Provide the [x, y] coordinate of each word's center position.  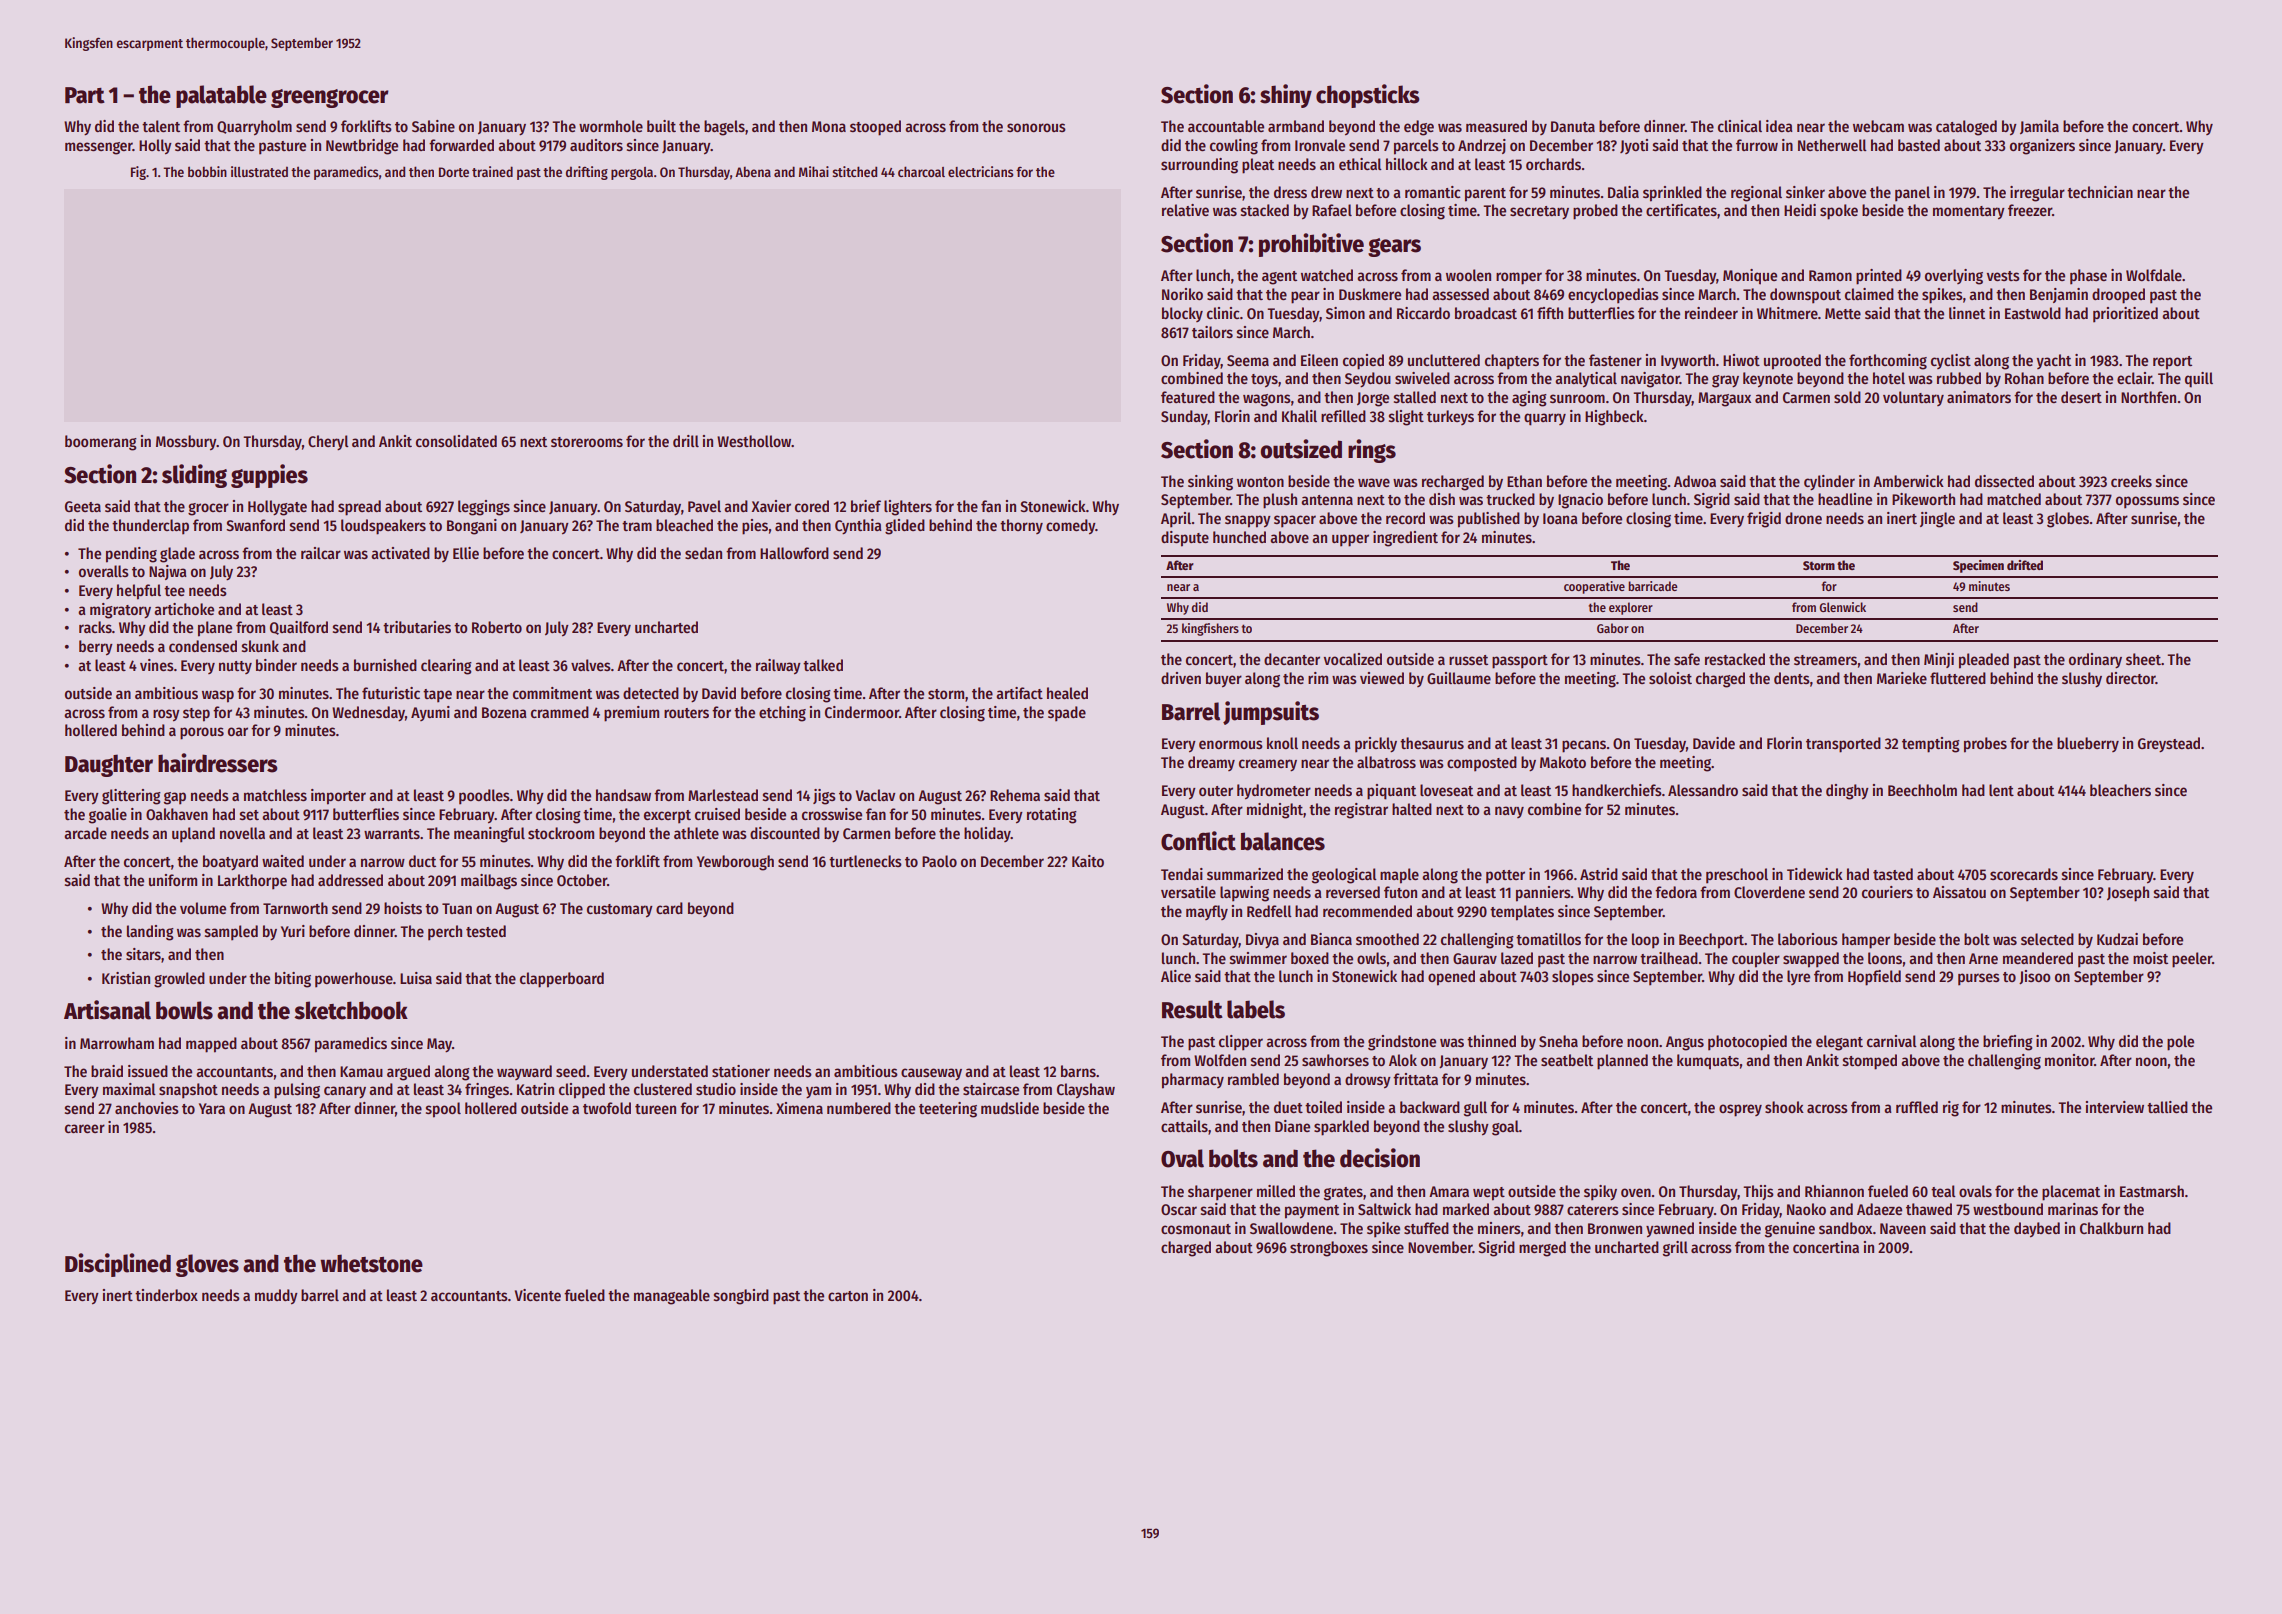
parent [1485, 195]
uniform [173, 880]
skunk [260, 646]
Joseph [2128, 894]
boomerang [101, 443]
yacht [2053, 361]
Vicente [538, 1295]
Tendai [1182, 874]
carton [848, 1296]
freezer [2030, 210]
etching [782, 714]
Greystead [2169, 744]
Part [85, 95]
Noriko [1182, 294]
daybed [2037, 1230]
